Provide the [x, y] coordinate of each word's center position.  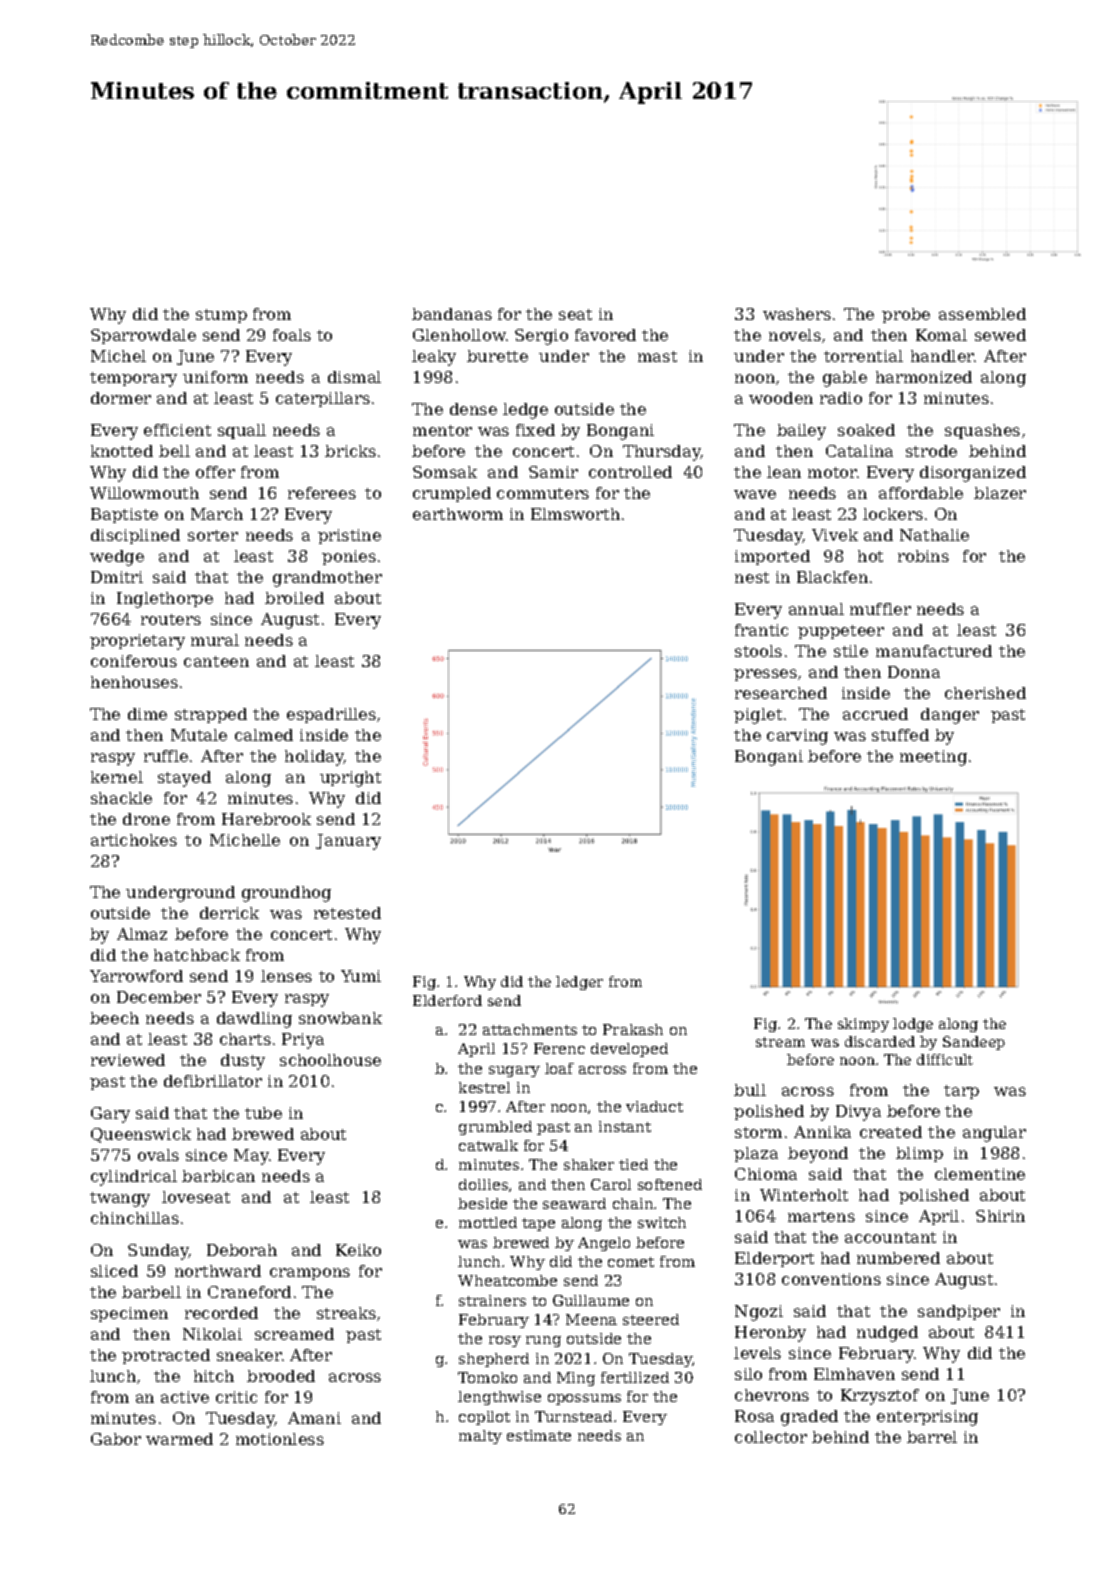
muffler [880, 609]
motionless [280, 1439]
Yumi [361, 976]
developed [629, 1050]
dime [147, 714]
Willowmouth [144, 493]
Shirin [1000, 1216]
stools [758, 651]
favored [605, 335]
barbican [218, 1176]
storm [758, 1132]
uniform [215, 377]
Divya [858, 1113]
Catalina [859, 451]
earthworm [458, 514]
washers [797, 314]
